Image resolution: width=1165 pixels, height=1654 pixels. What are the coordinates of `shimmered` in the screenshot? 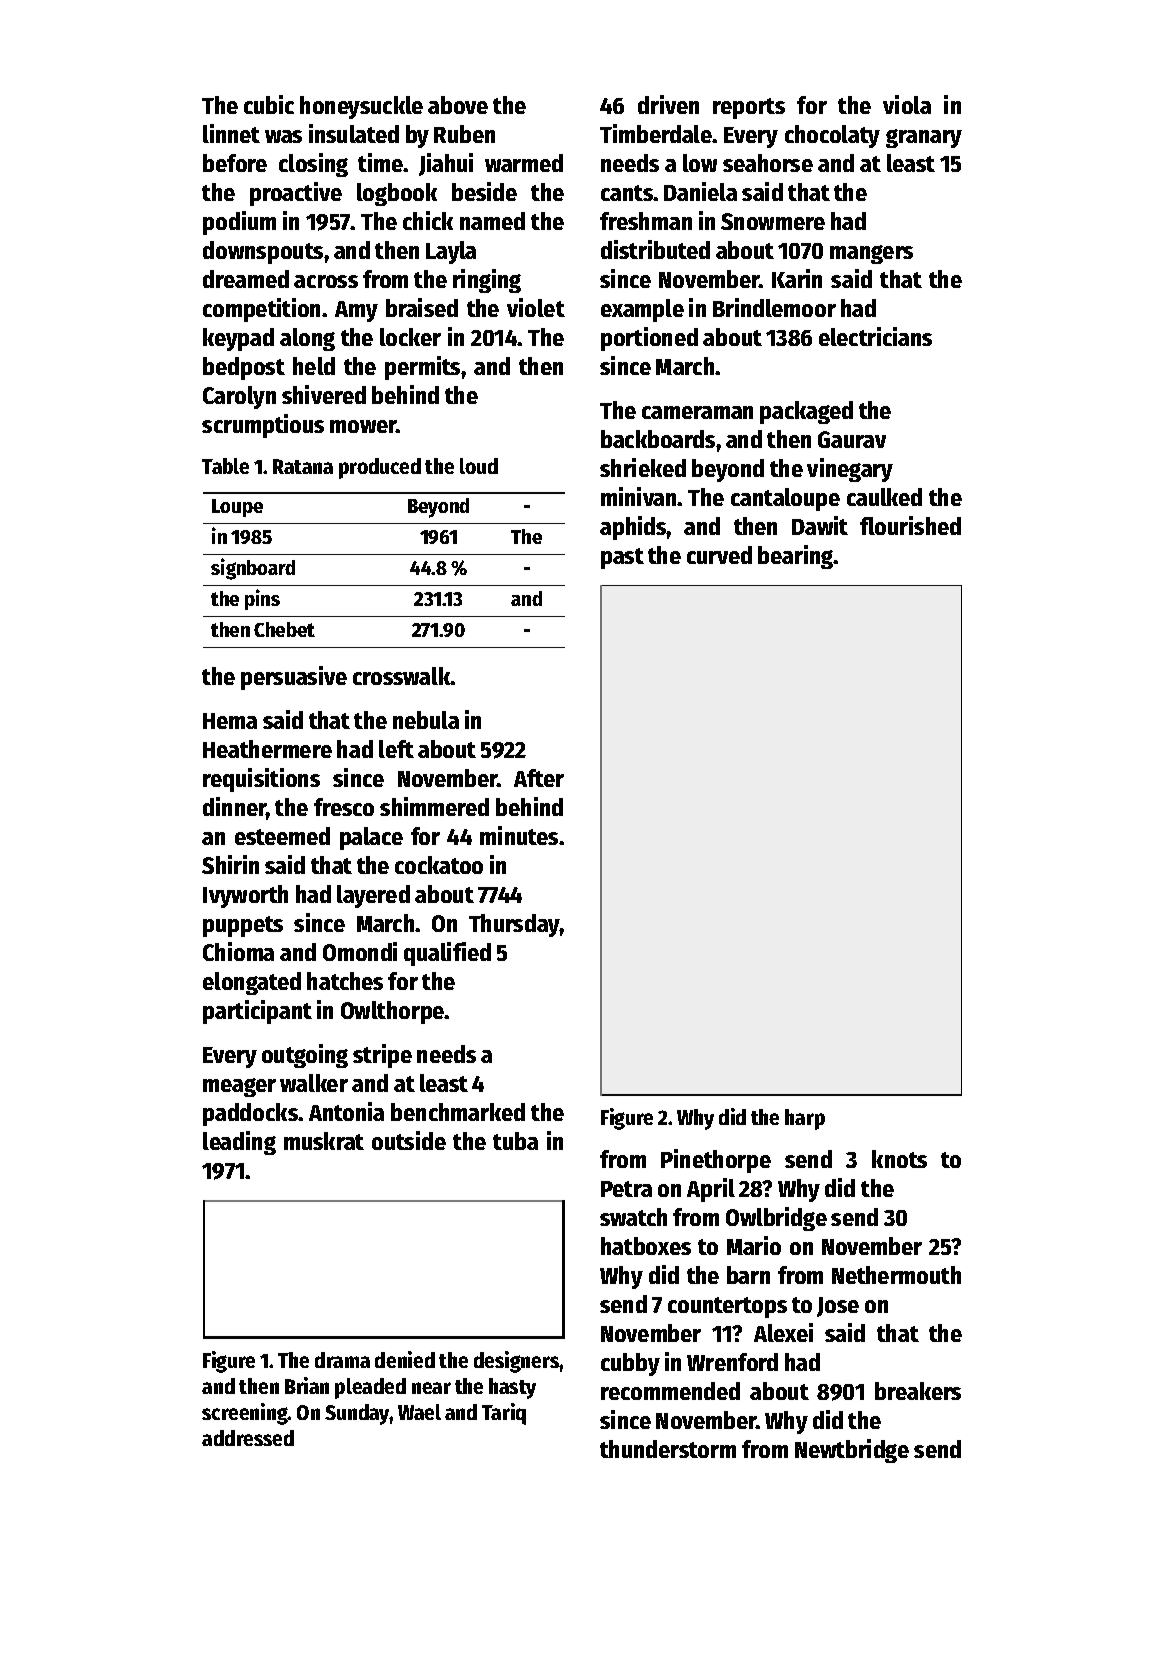 It's located at (434, 806).
